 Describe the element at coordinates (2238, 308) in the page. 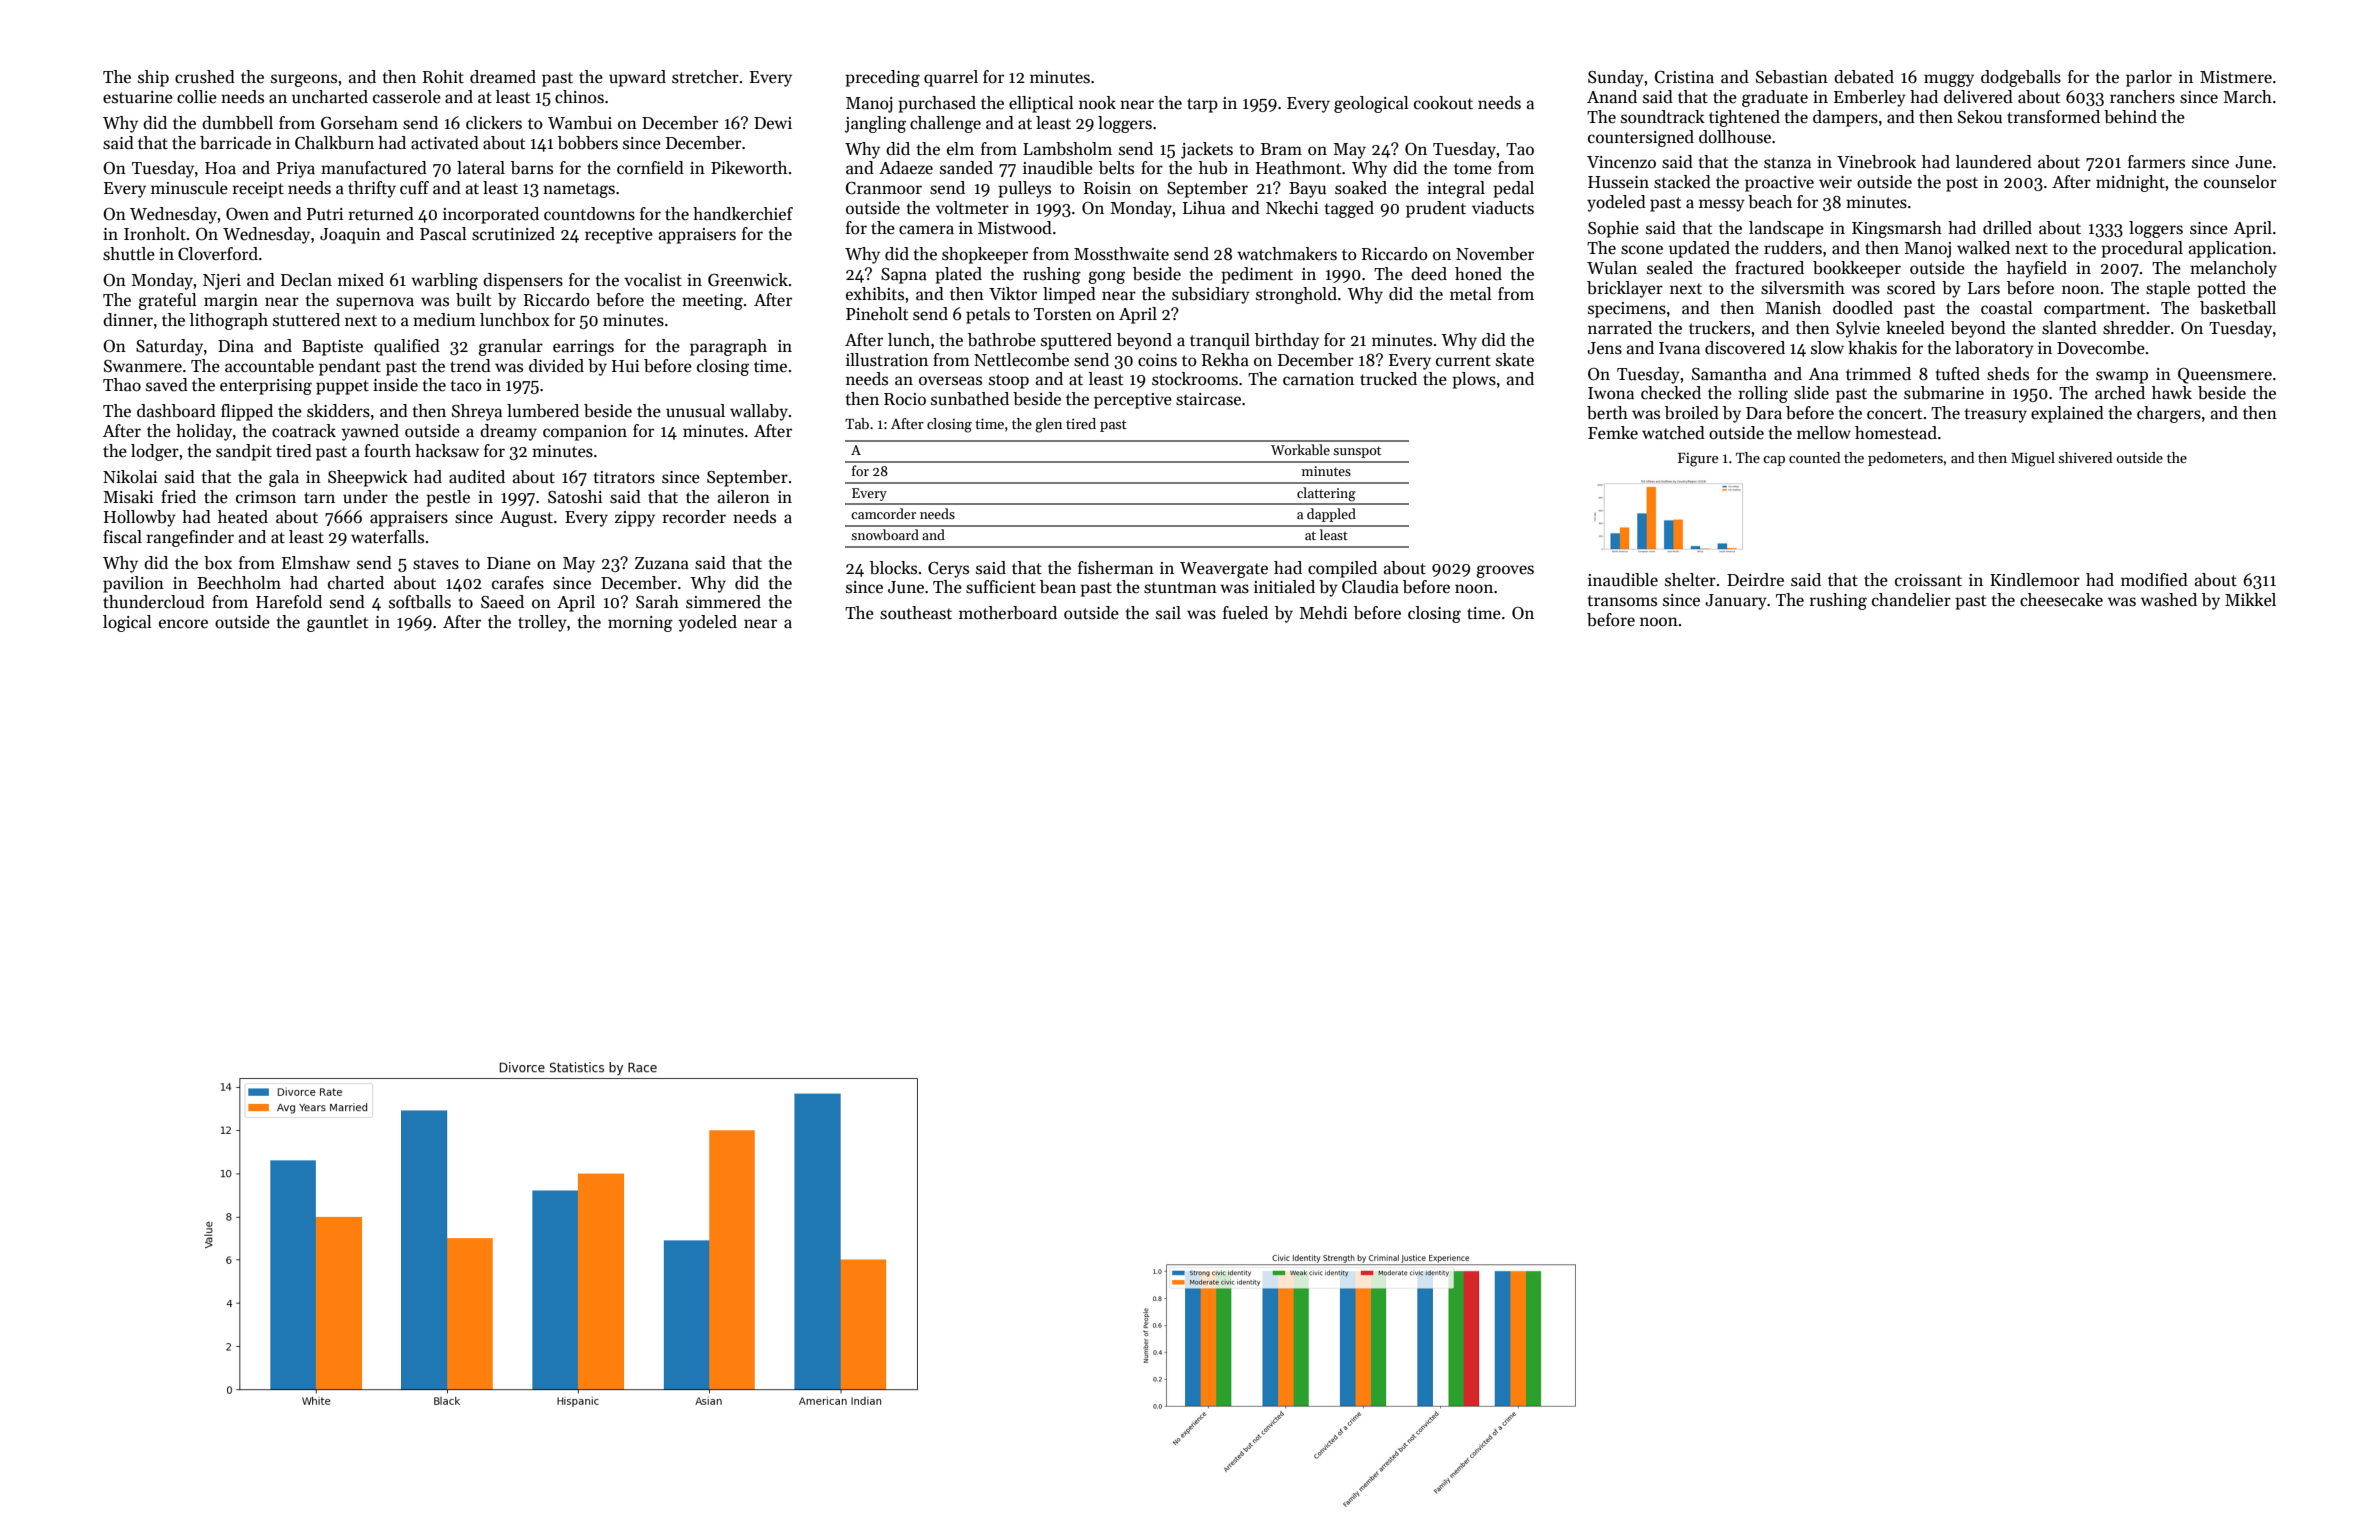

I see `basketball` at that location.
